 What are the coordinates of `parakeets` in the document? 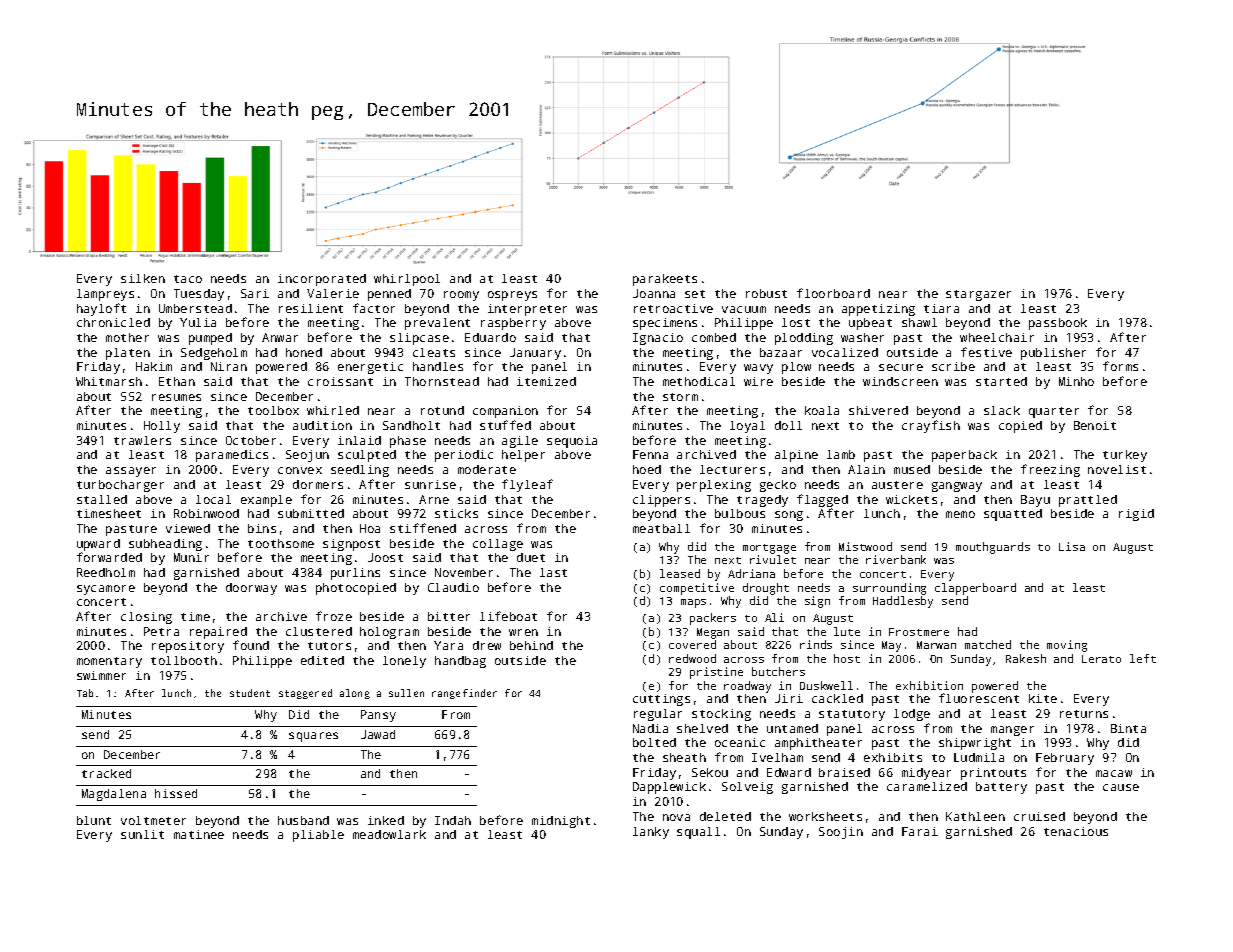 It's located at (665, 280).
